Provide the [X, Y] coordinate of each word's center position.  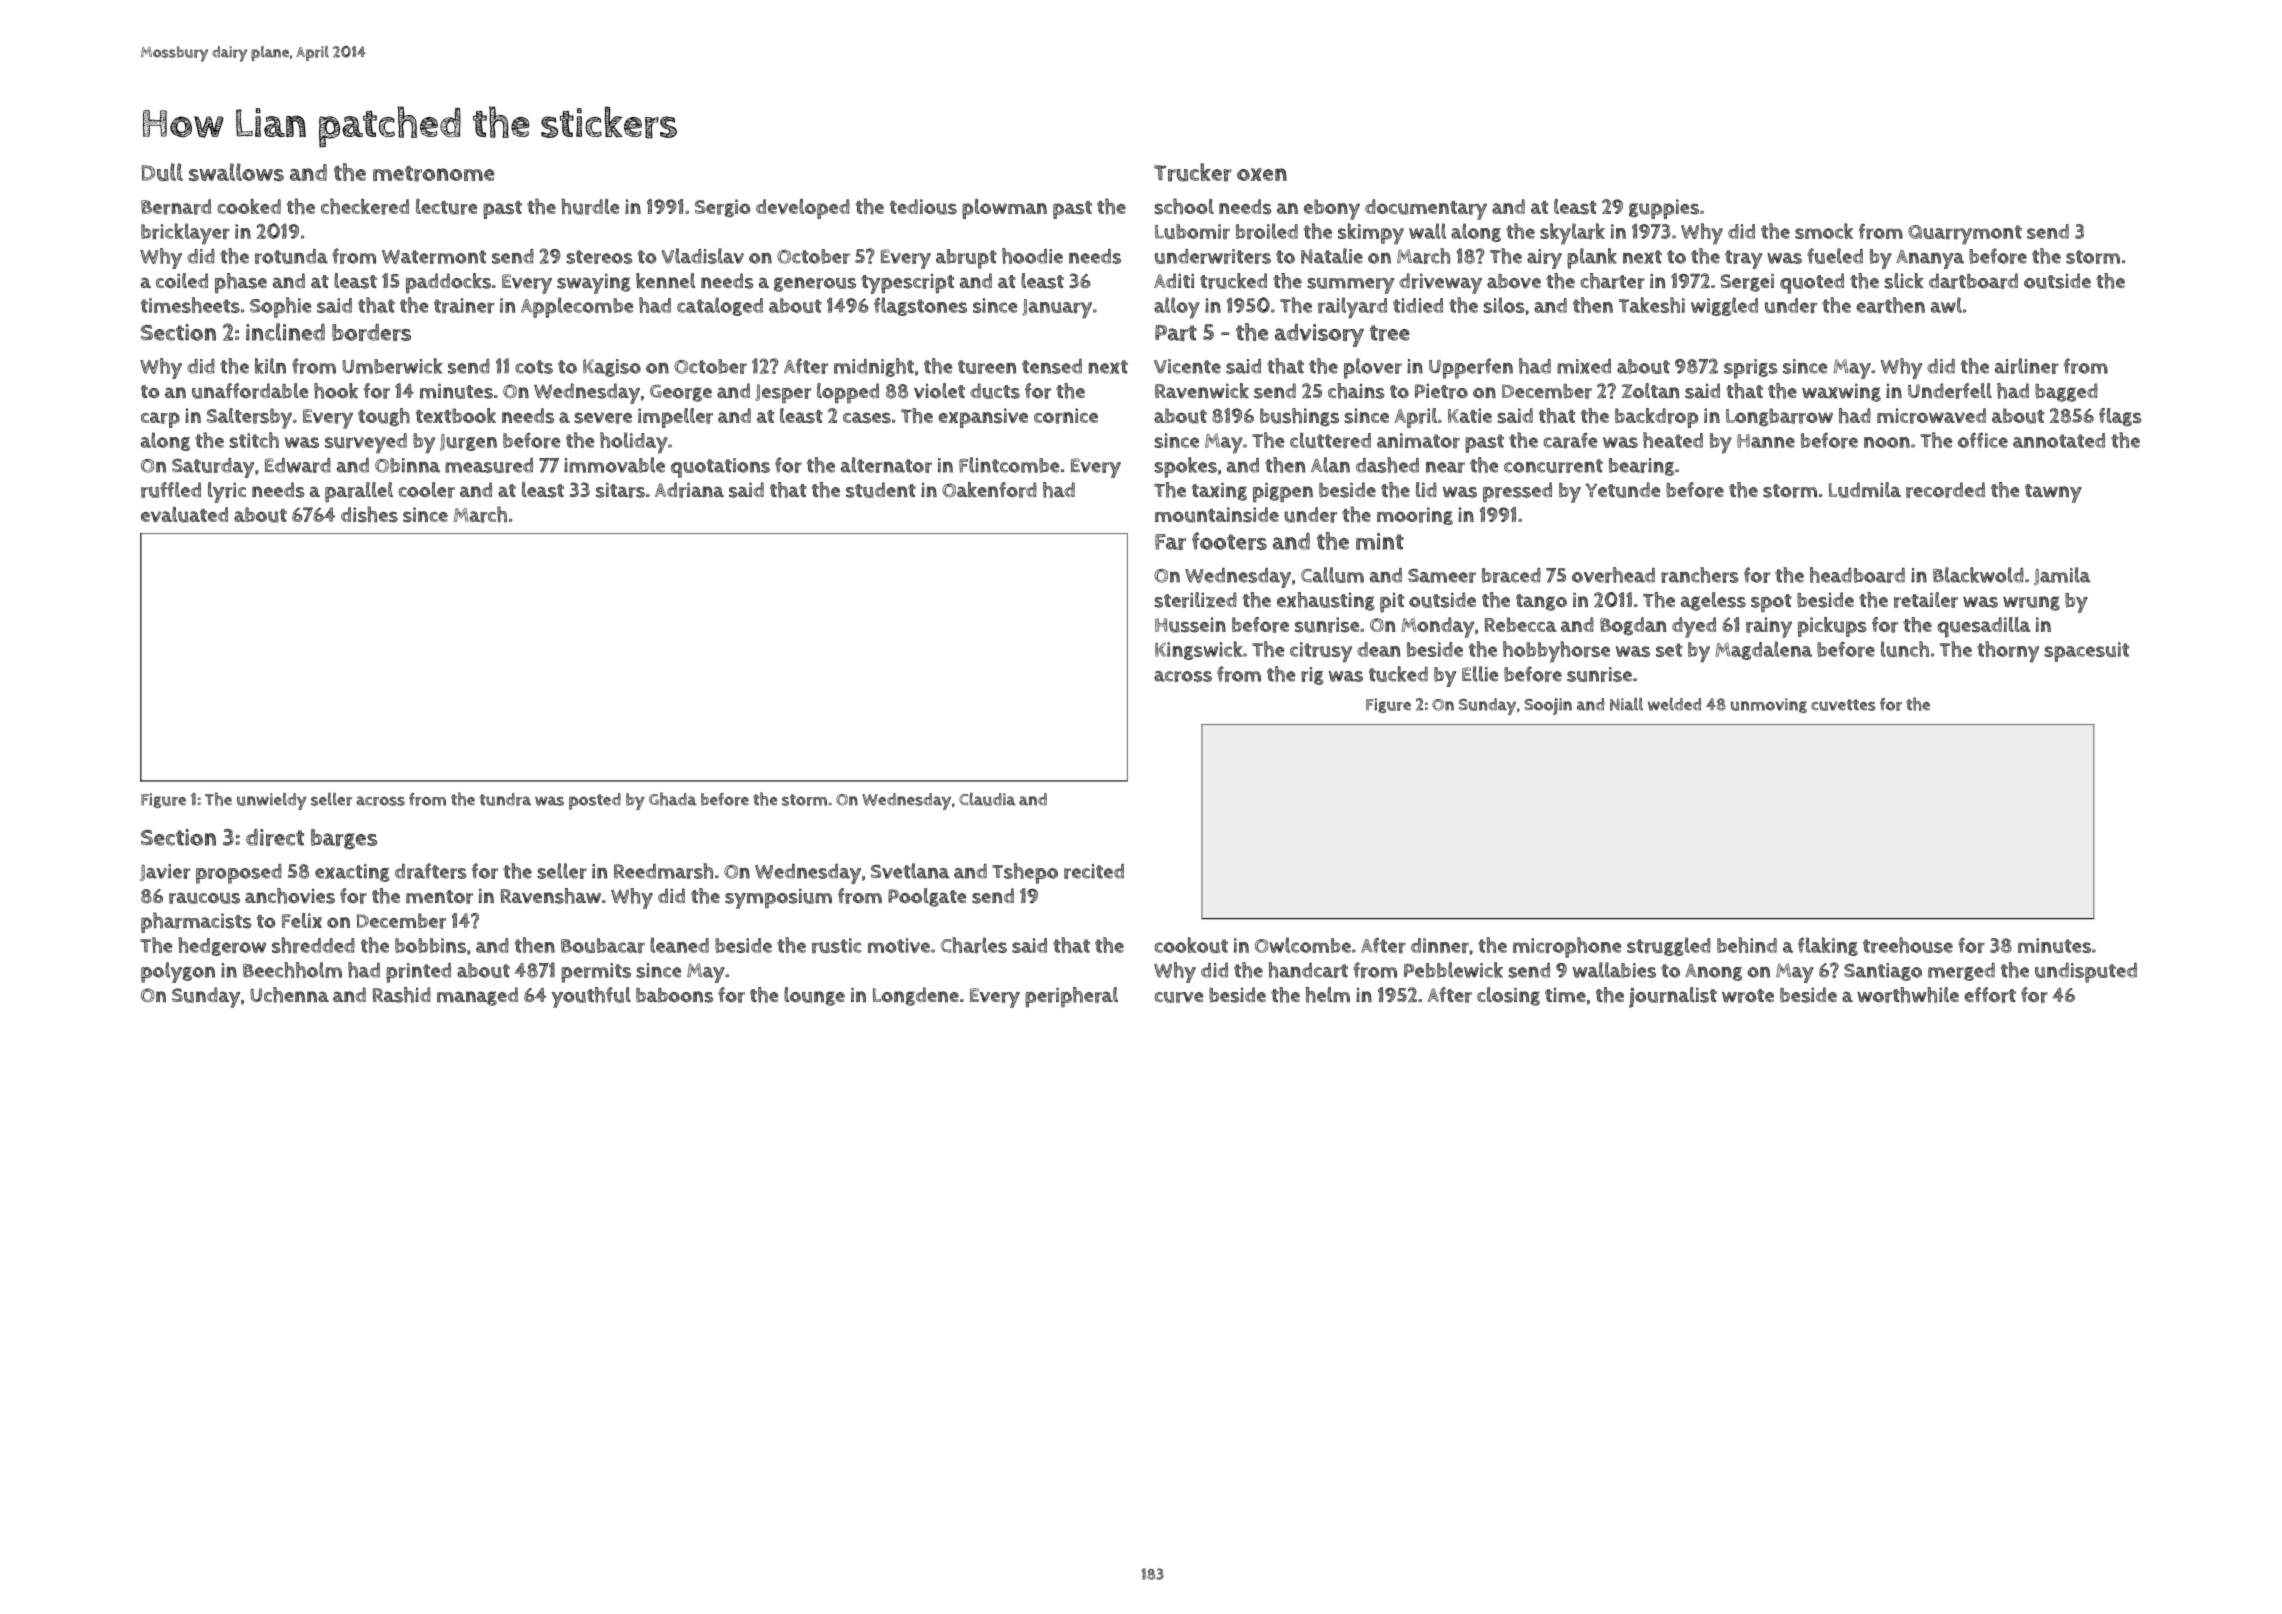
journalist [1673, 997]
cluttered [1330, 440]
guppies [1664, 209]
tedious [923, 207]
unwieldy [272, 801]
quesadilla [1984, 627]
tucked [1398, 674]
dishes [369, 514]
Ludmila [1865, 490]
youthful [591, 997]
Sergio [722, 208]
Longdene [916, 996]
